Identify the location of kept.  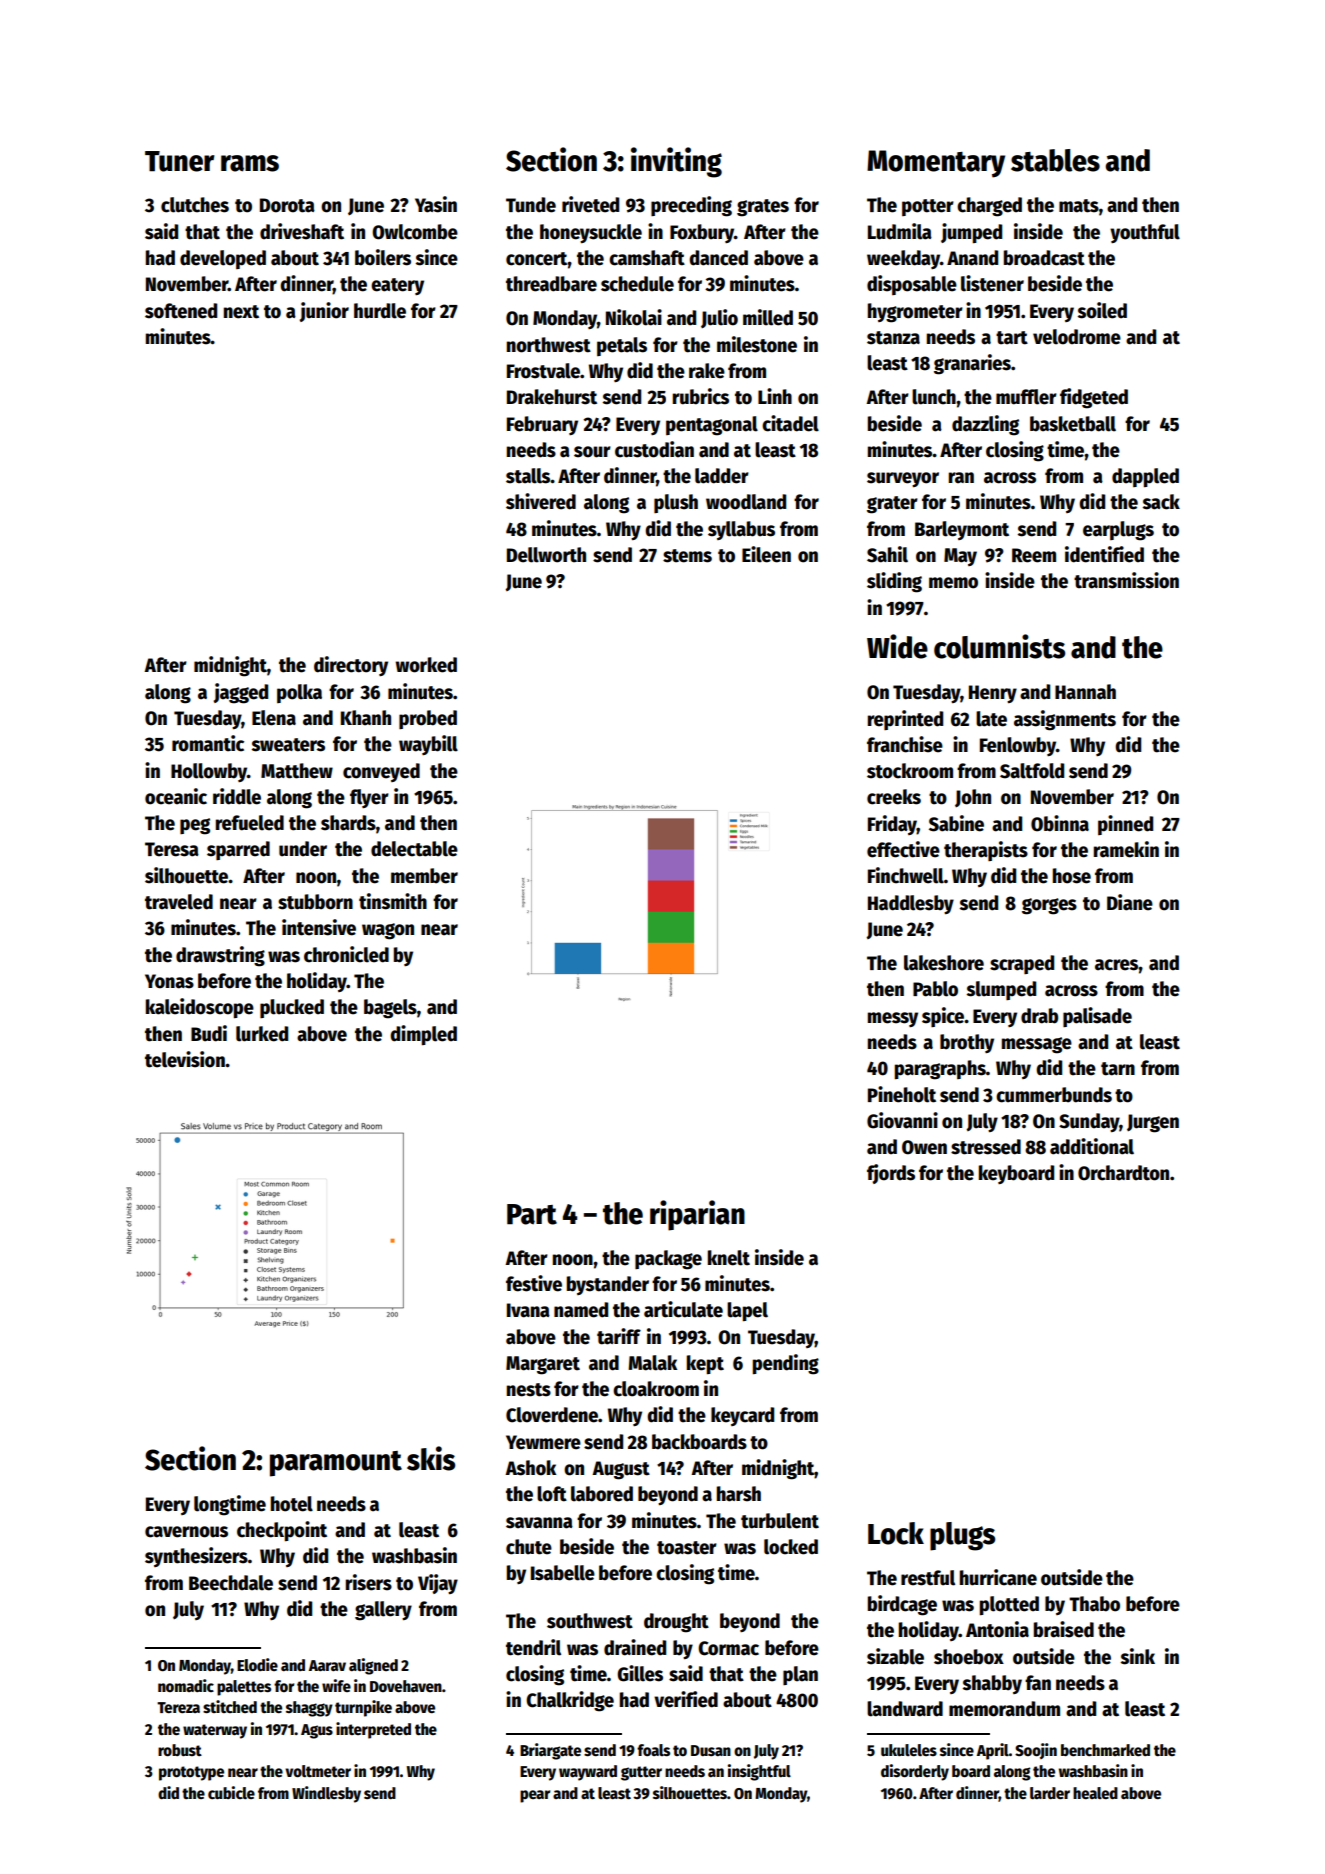
(705, 1364).
